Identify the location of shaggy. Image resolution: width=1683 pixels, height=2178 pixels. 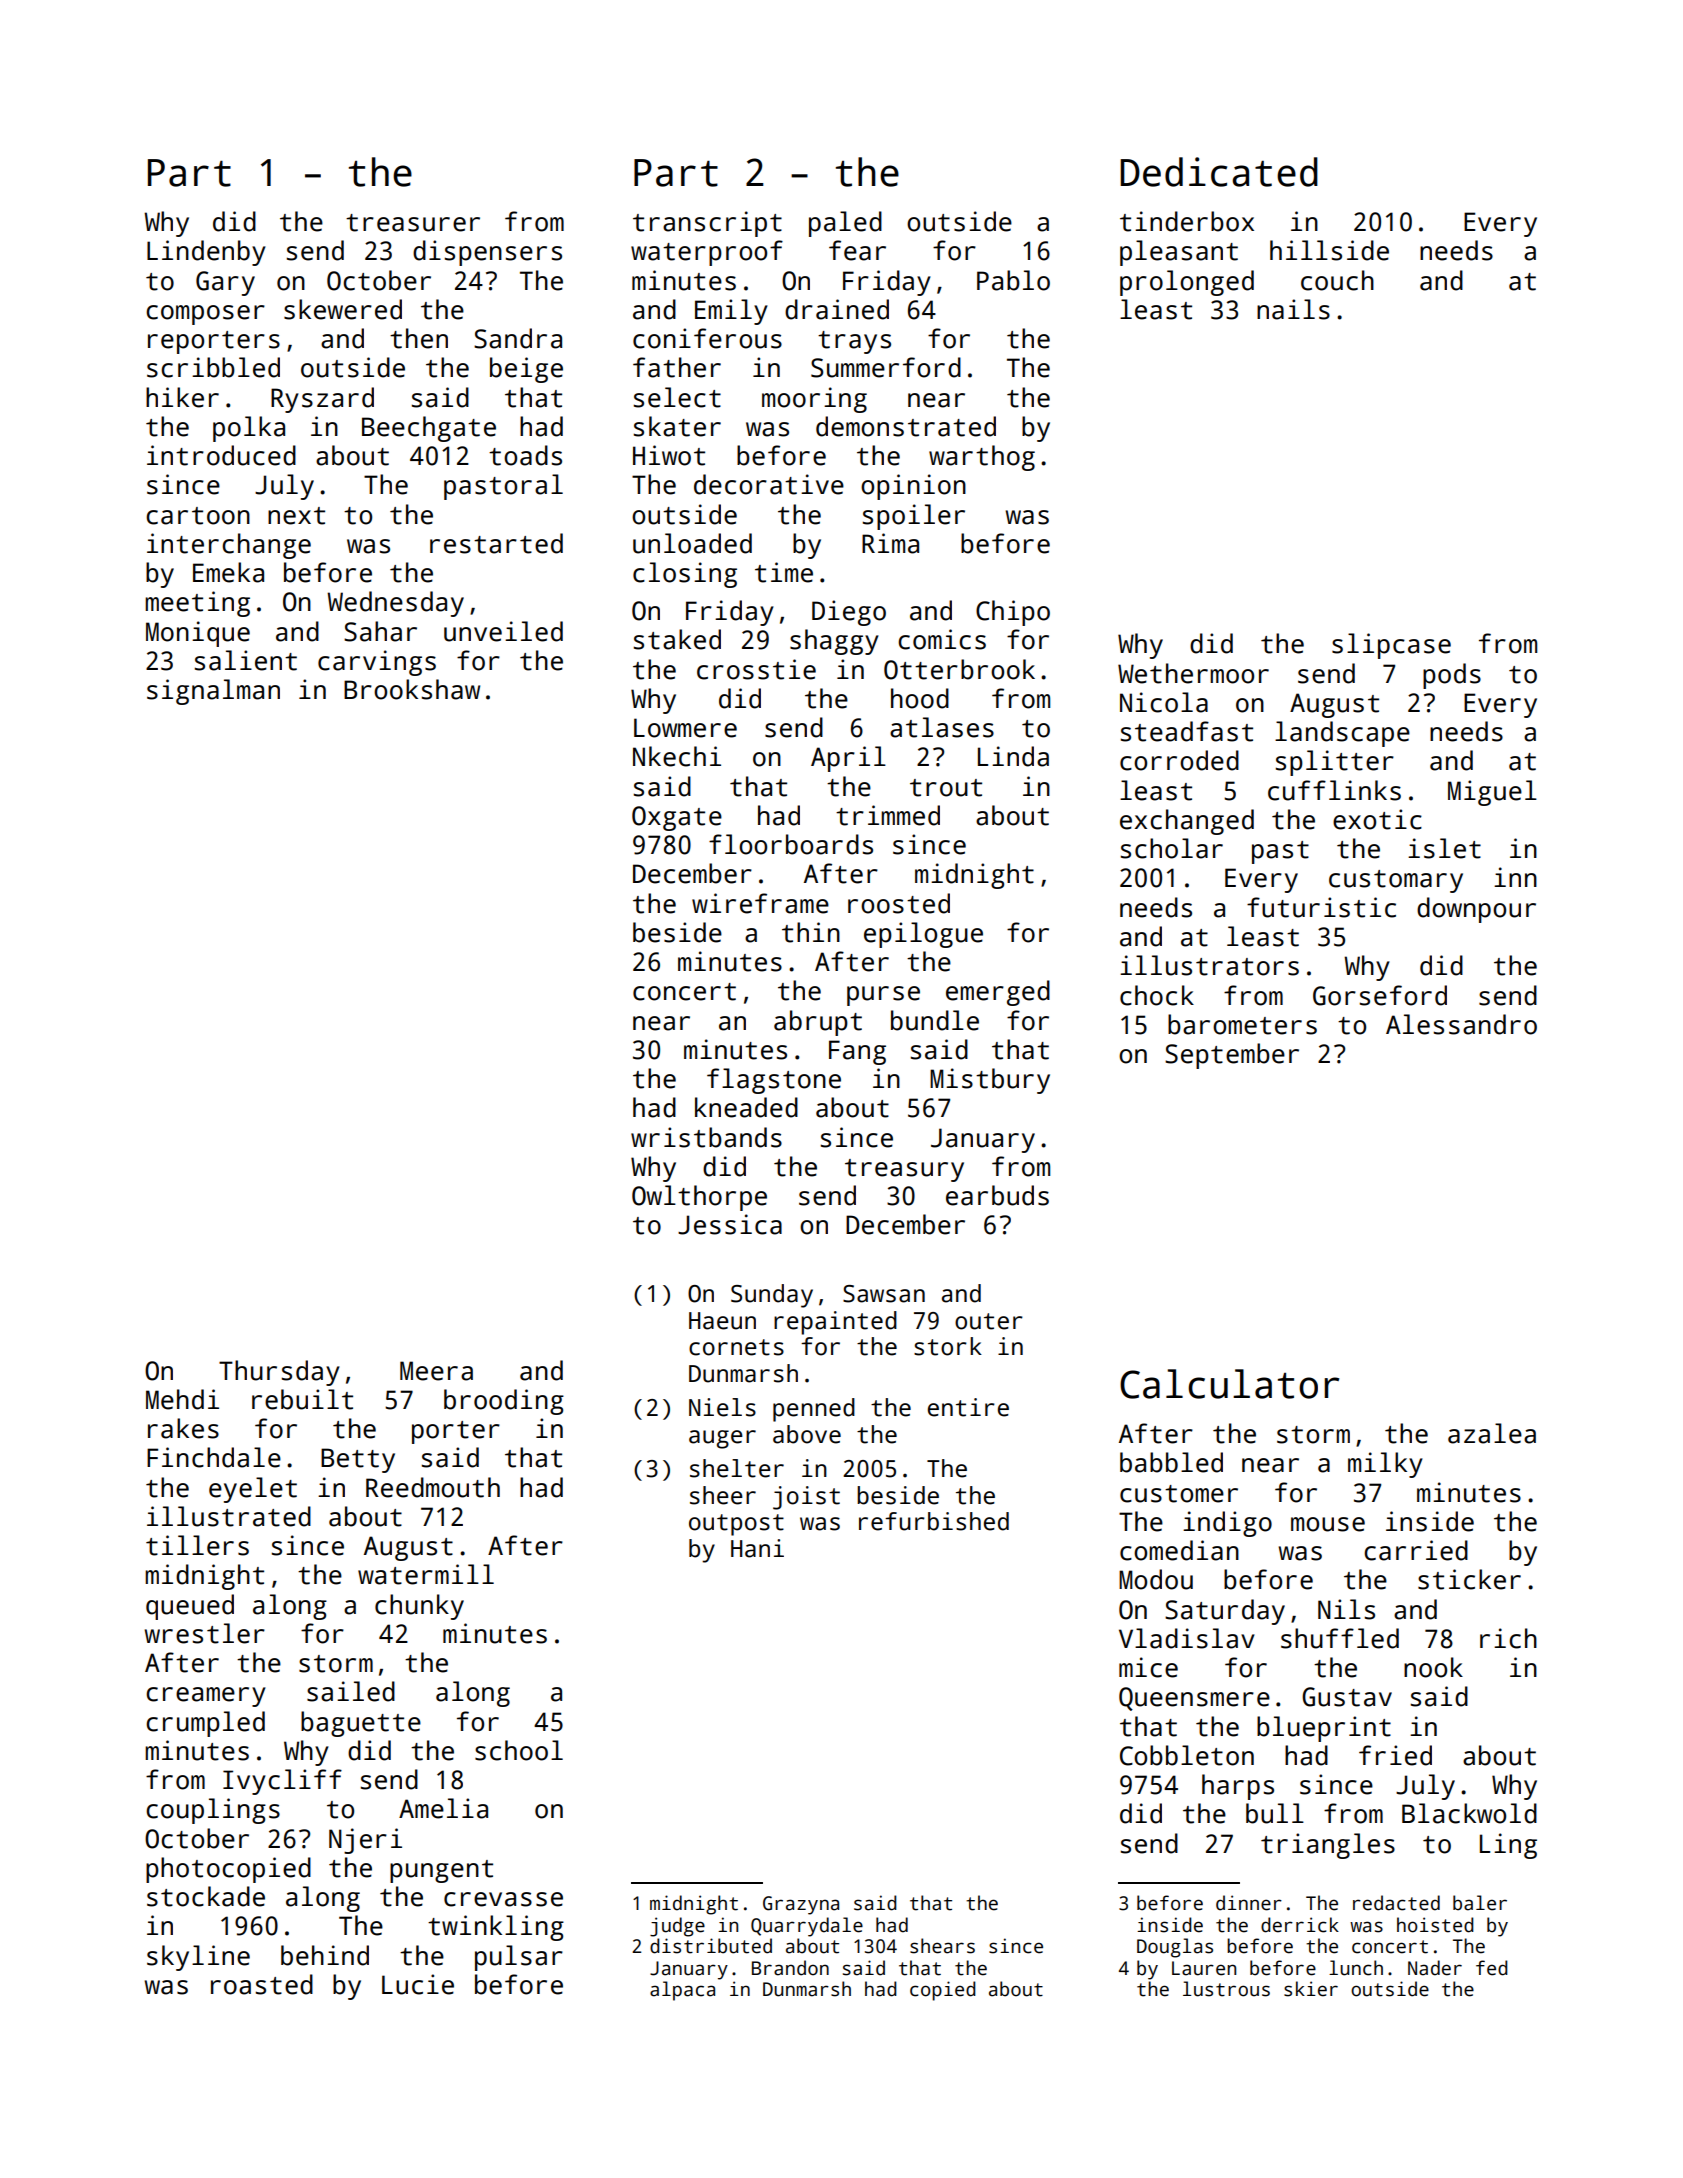
(834, 642).
